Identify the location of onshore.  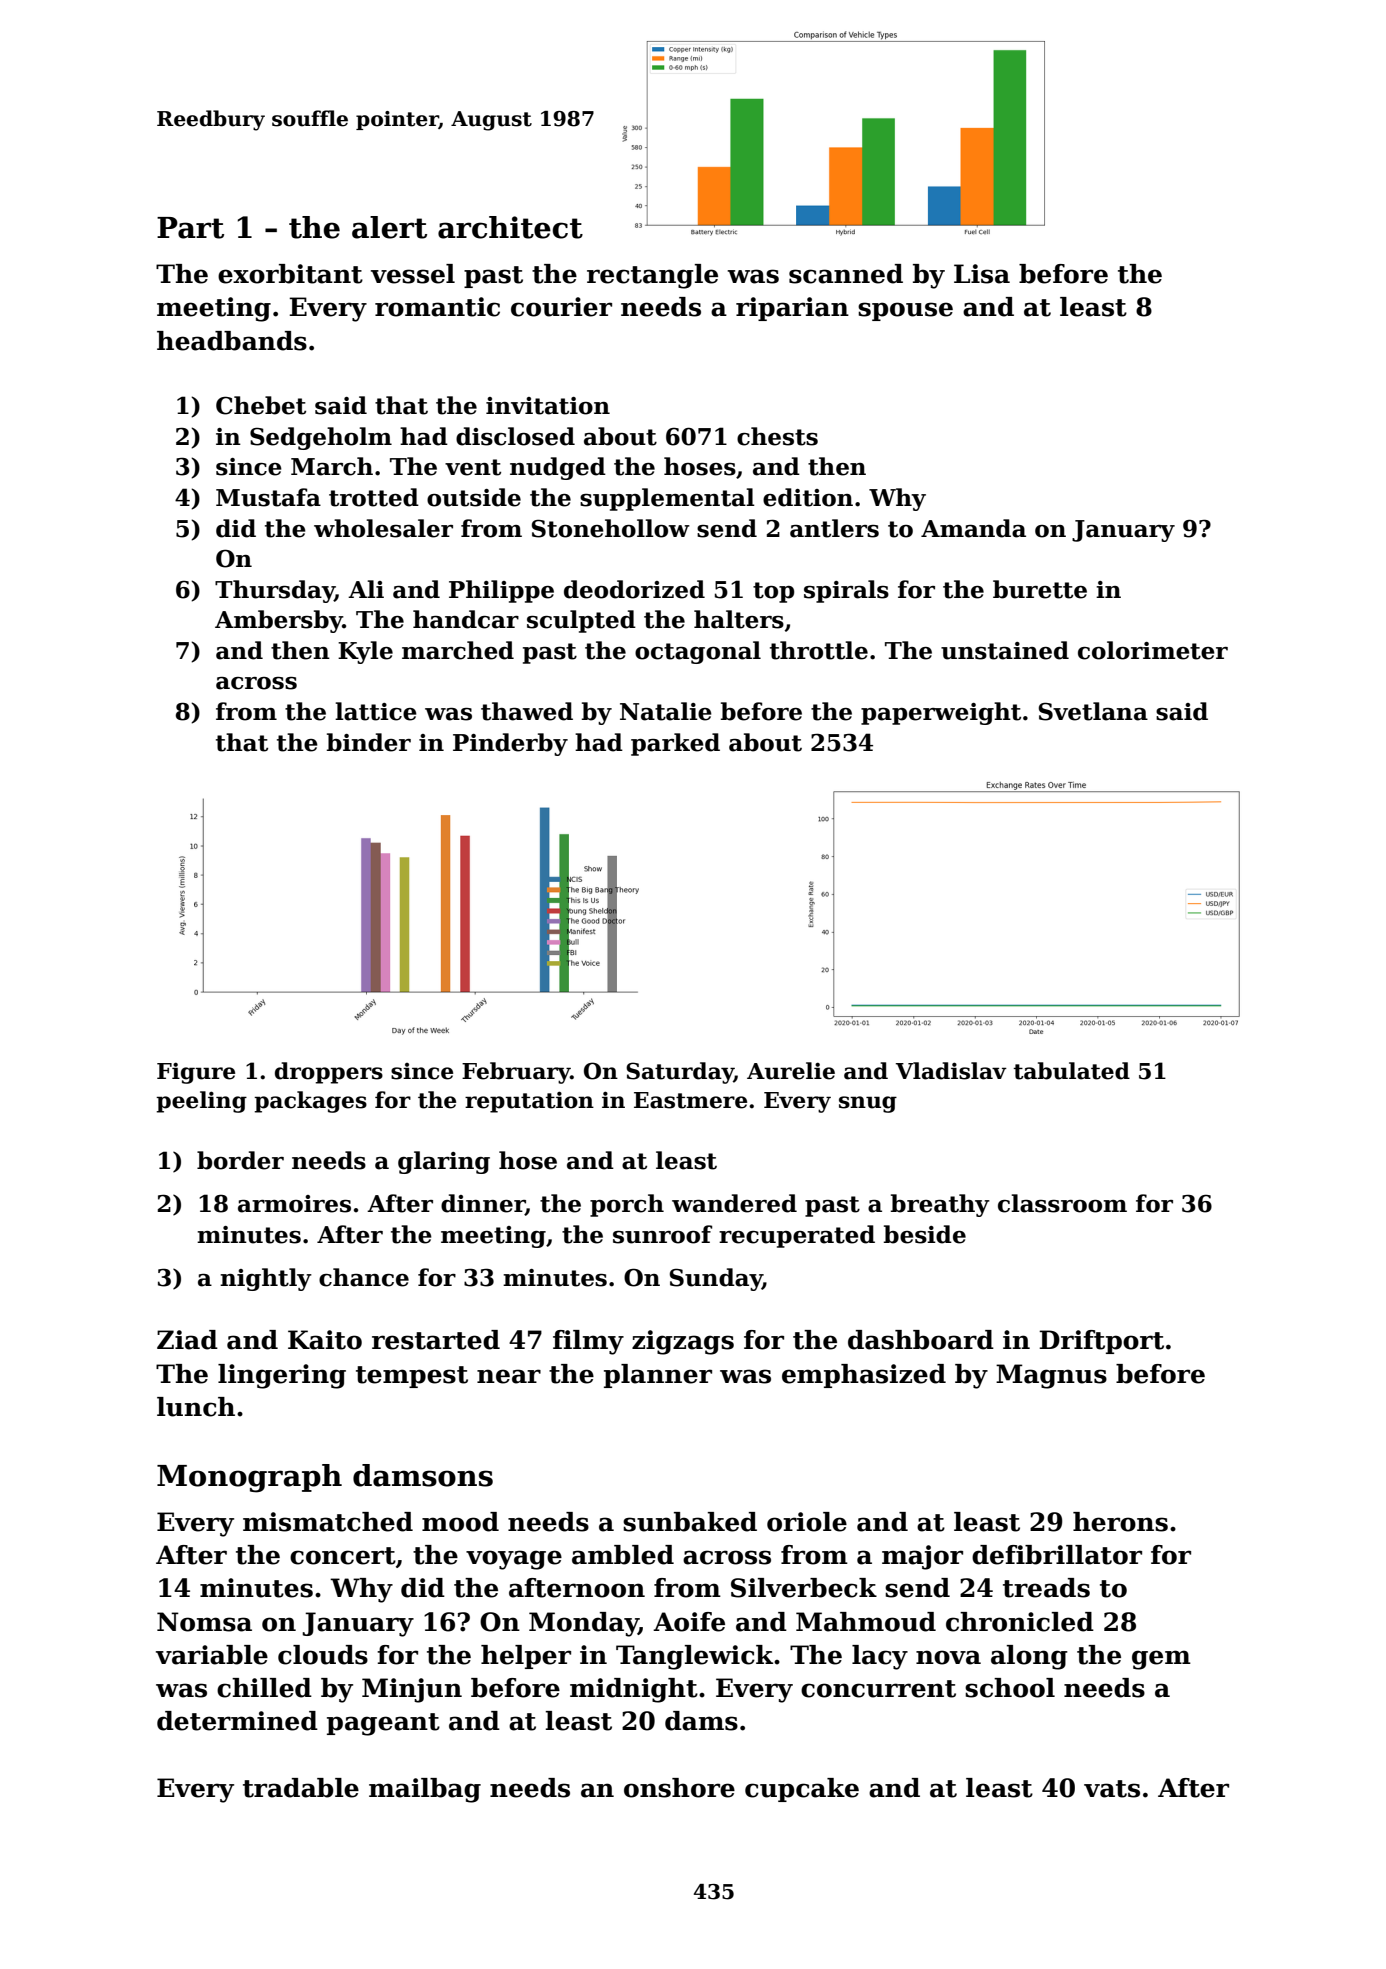
(679, 1788).
